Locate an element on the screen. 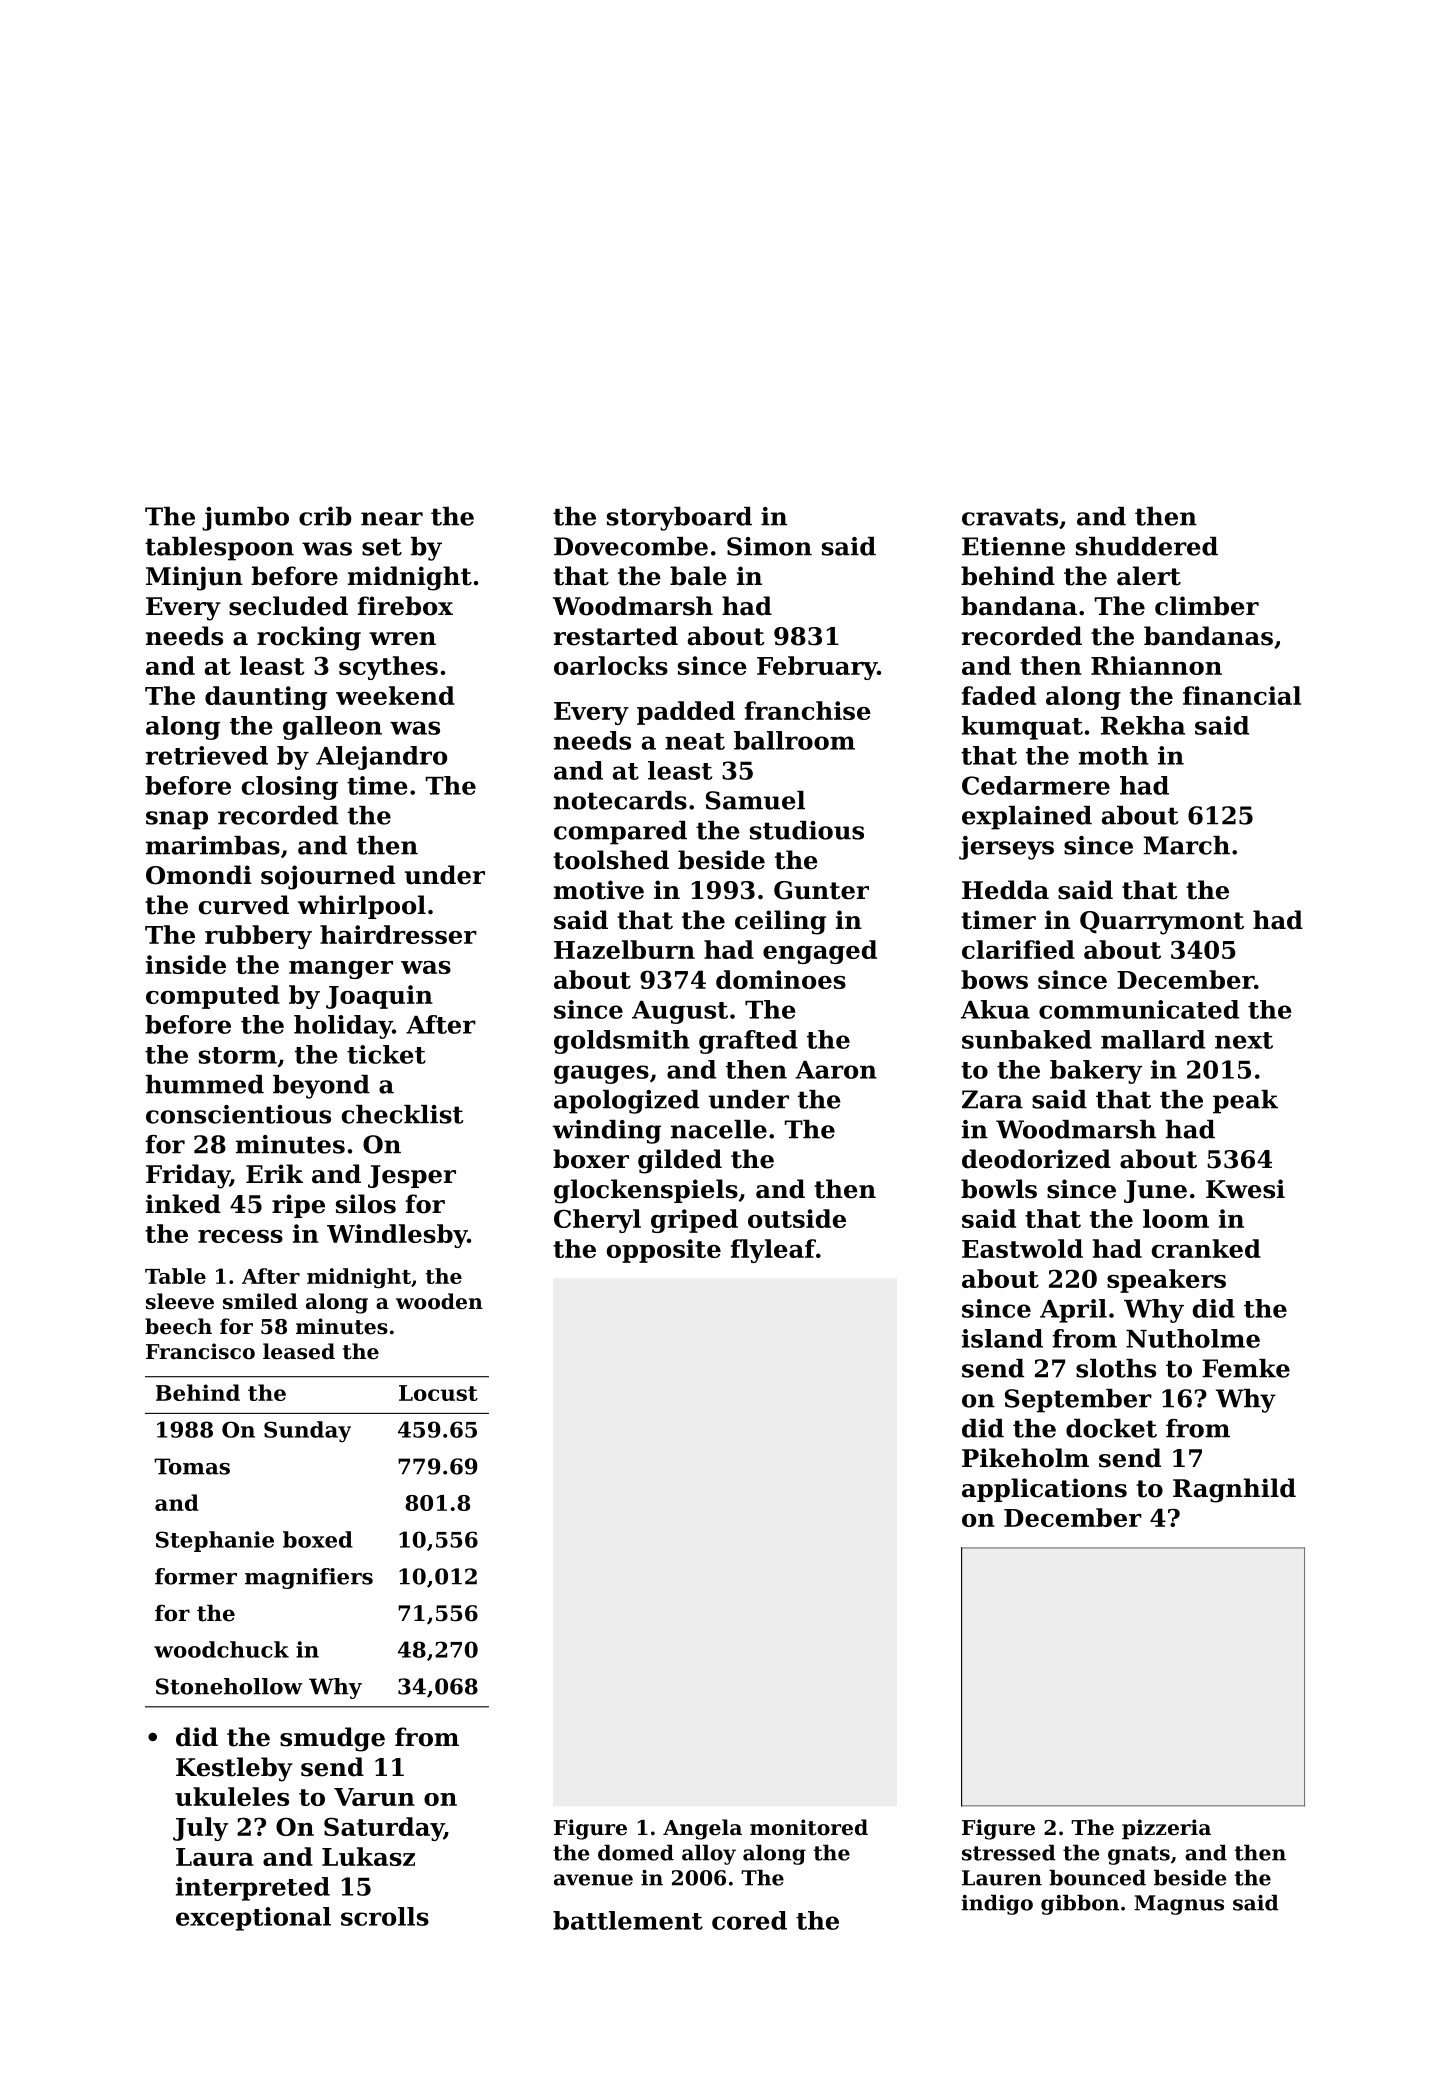 The width and height of the screenshot is (1450, 2100). exceptional is located at coordinates (253, 1919).
